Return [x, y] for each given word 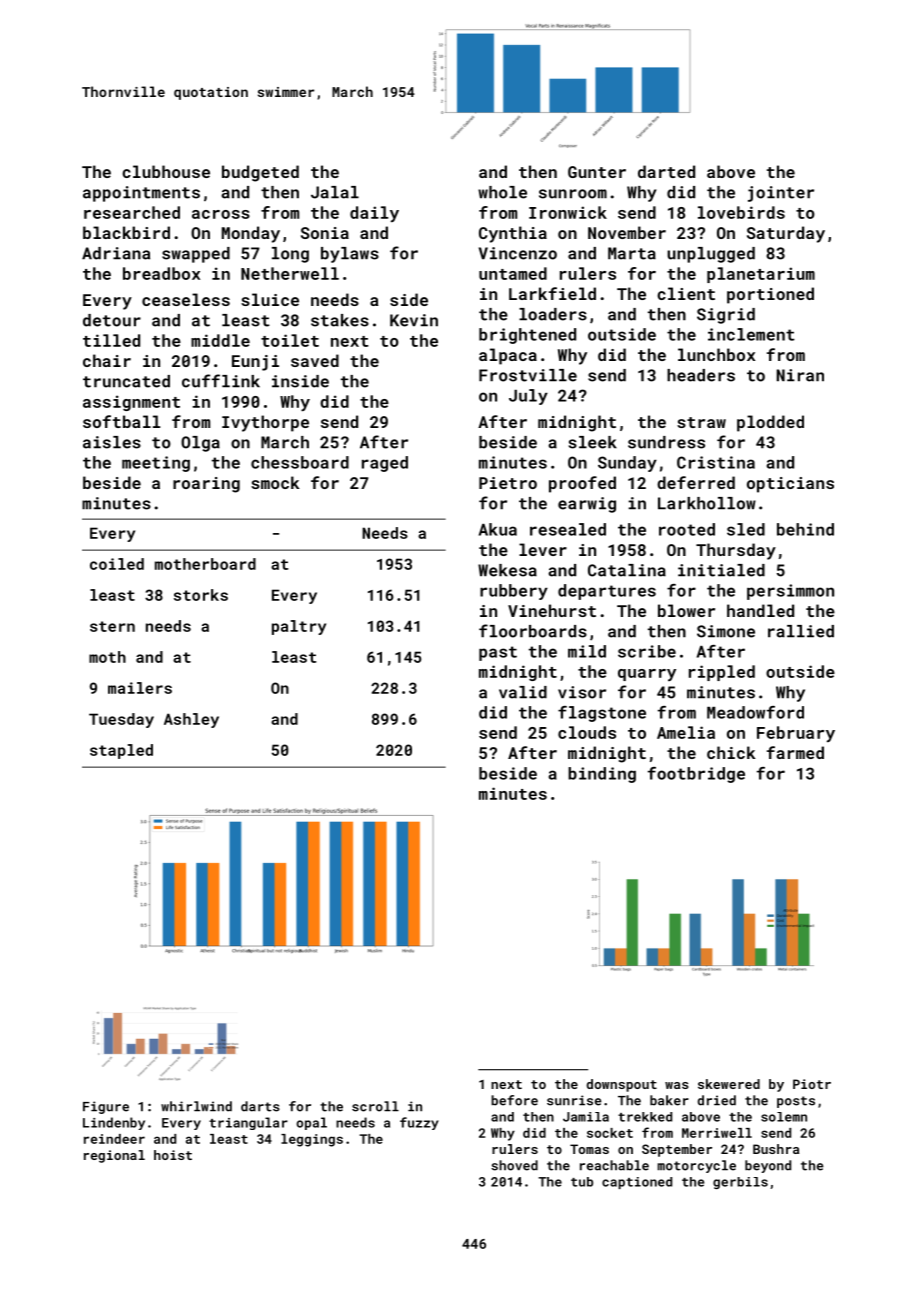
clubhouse [166, 171]
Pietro [508, 483]
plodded [770, 423]
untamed [513, 273]
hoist [173, 1155]
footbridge [696, 775]
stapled [121, 751]
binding [602, 775]
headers [701, 375]
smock [275, 482]
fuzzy [419, 1123]
